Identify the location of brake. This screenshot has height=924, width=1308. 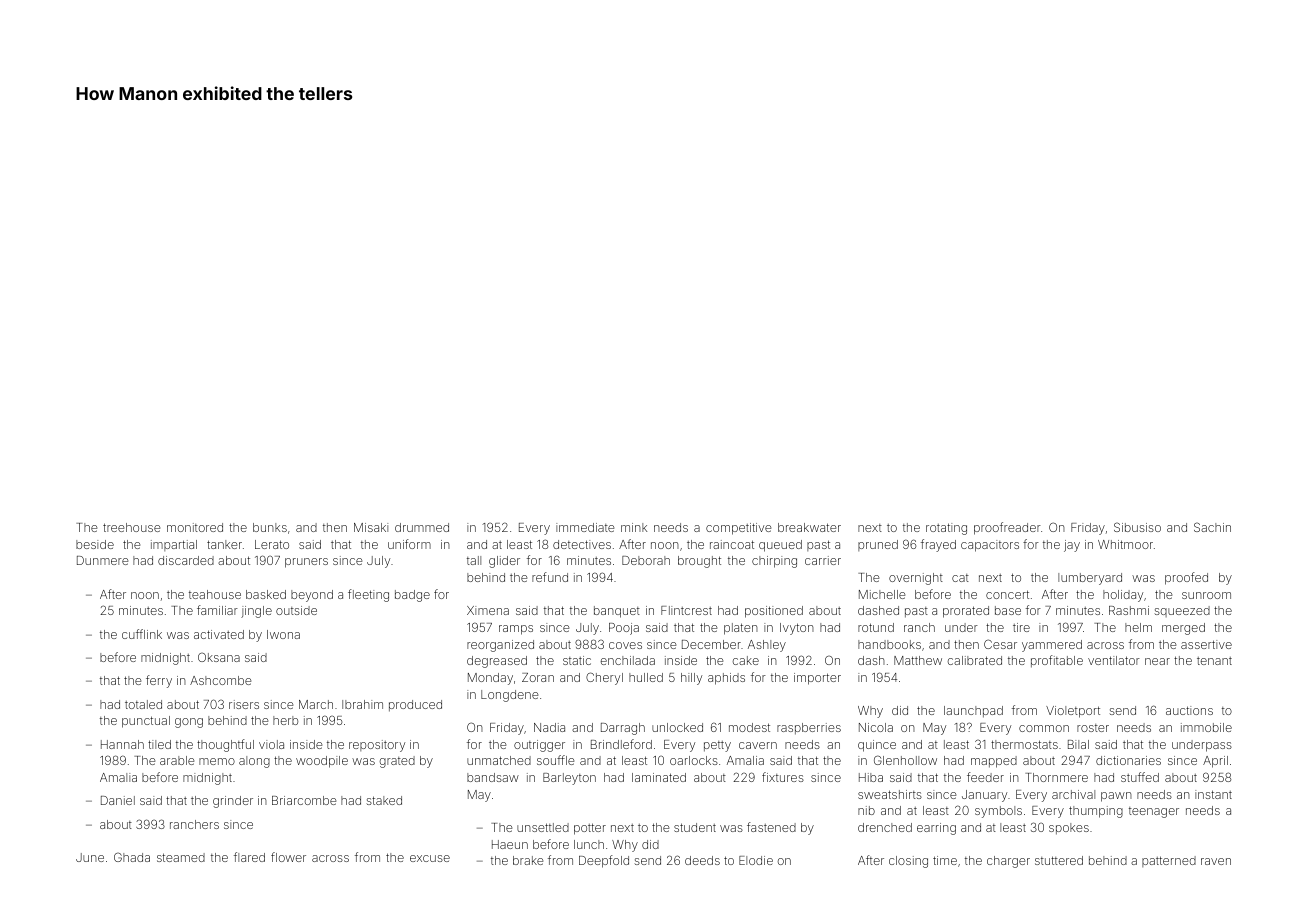
(528, 860).
